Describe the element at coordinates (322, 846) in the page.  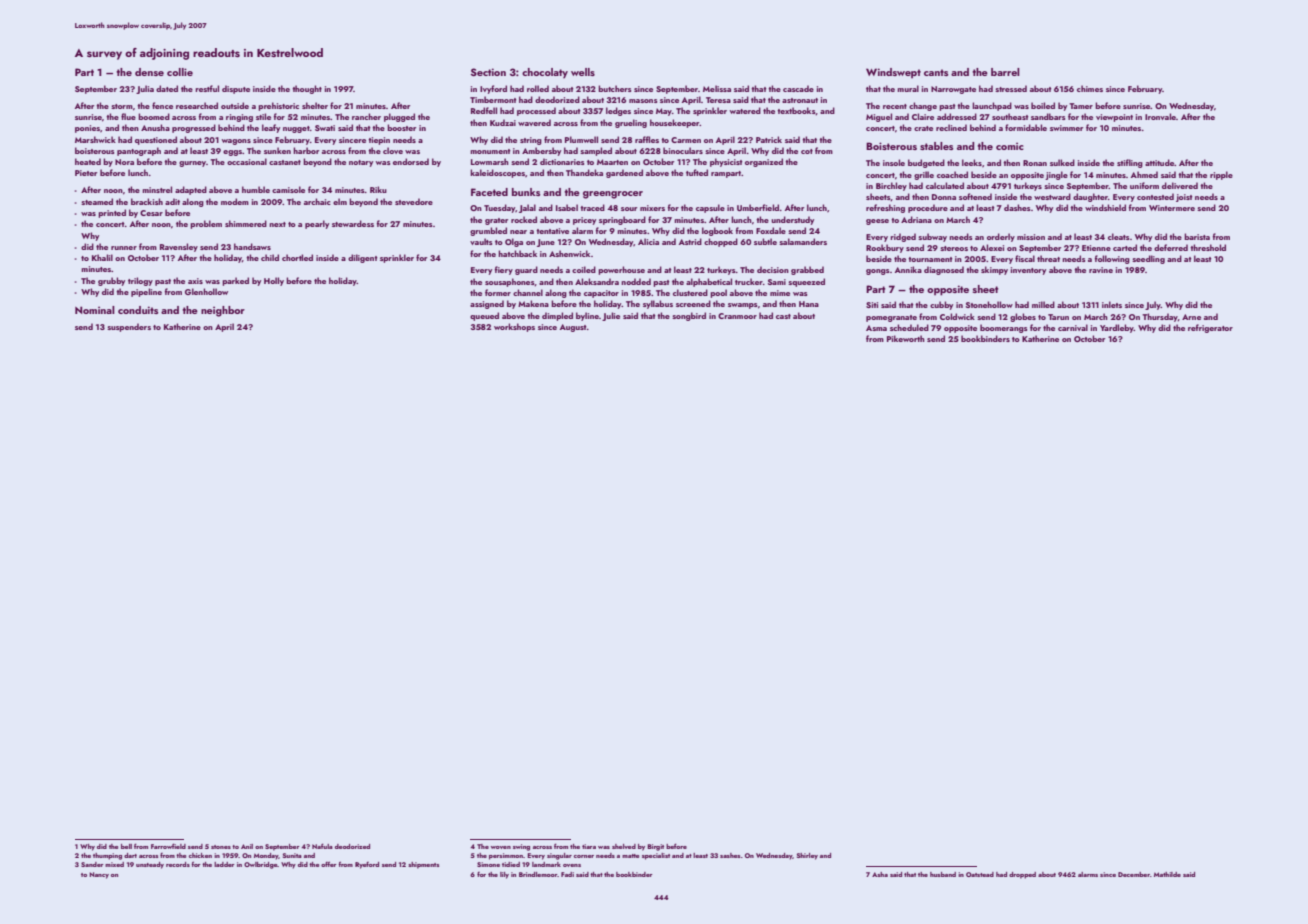
I see `Nafula` at that location.
